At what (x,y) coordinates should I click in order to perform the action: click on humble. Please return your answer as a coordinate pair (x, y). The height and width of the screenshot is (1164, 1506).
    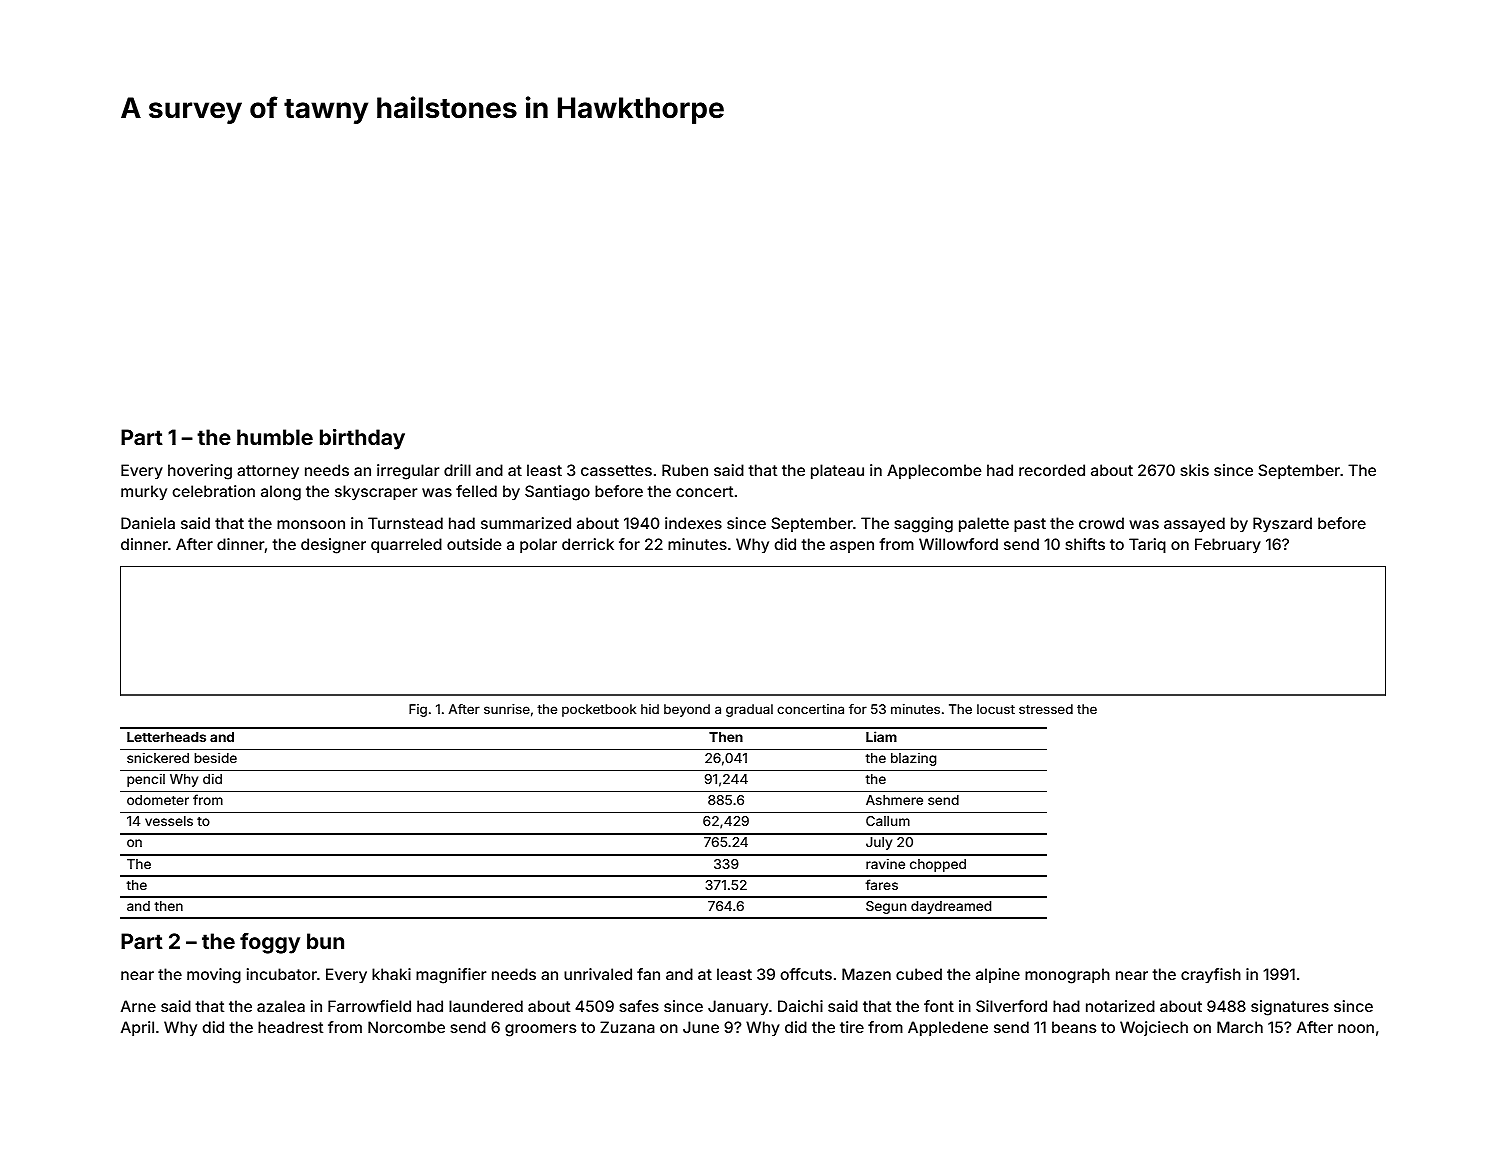
    Looking at the image, I should click on (275, 437).
